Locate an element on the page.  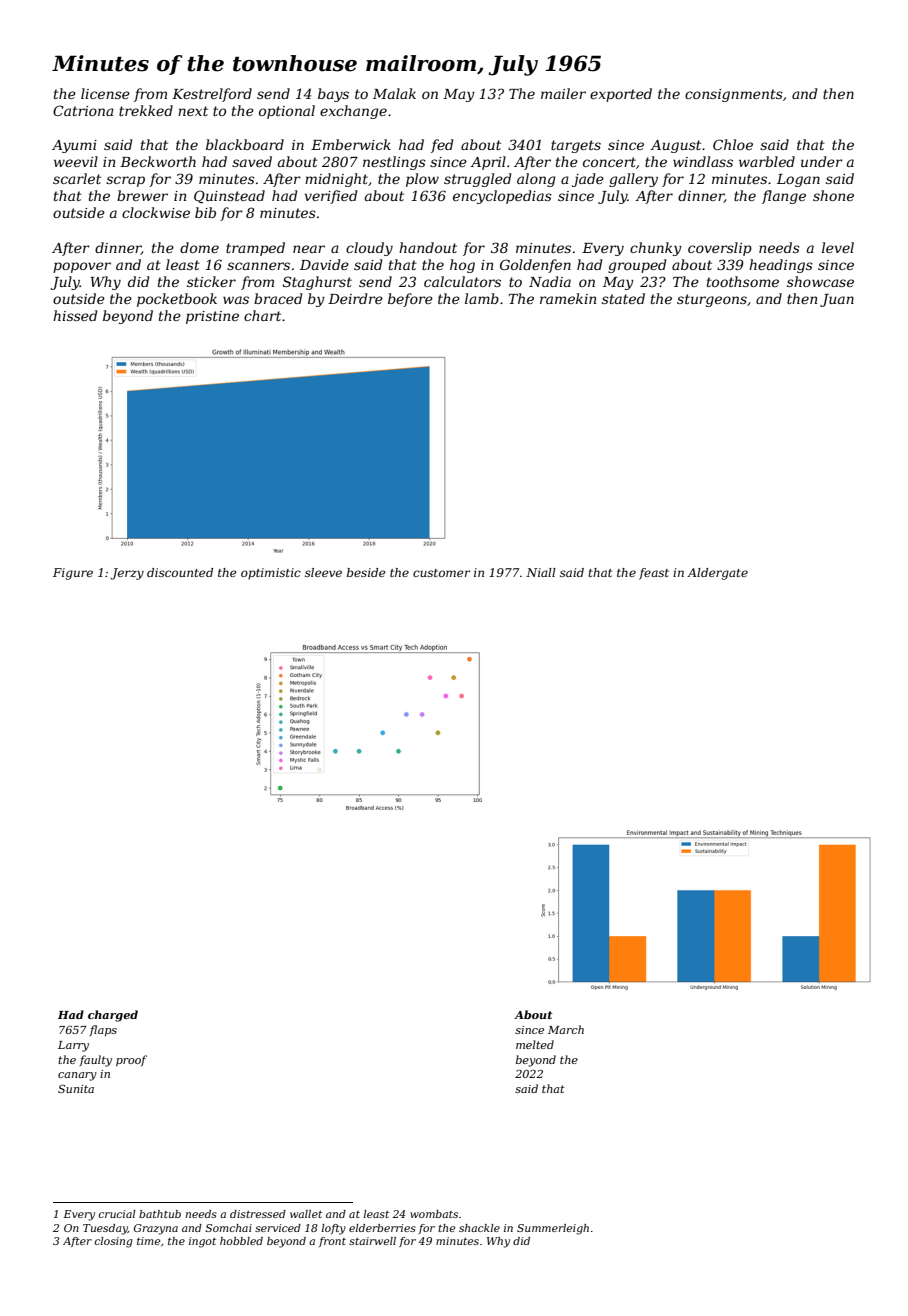
saved is located at coordinates (252, 161).
